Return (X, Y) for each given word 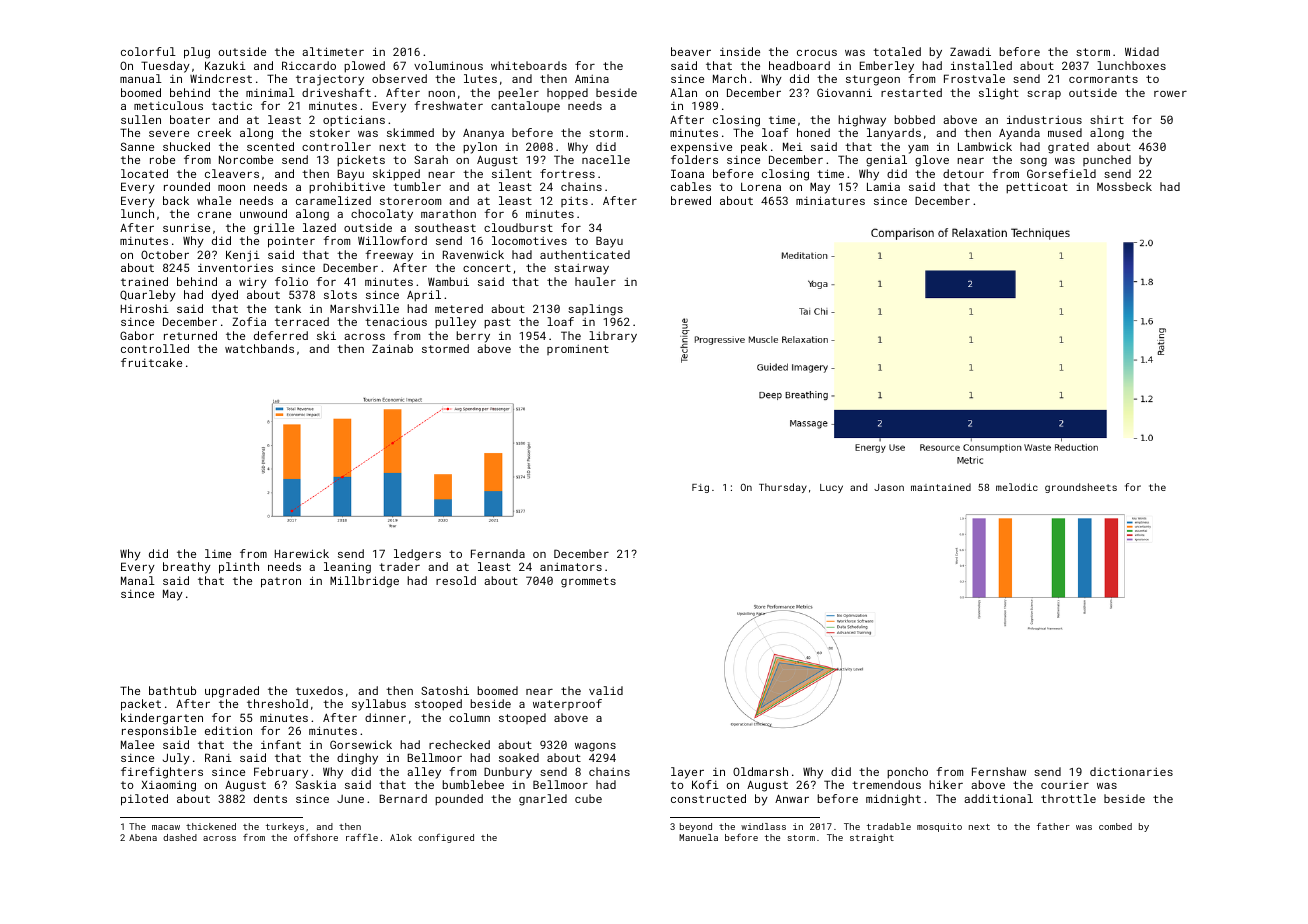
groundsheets (1081, 488)
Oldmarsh (760, 771)
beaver (691, 51)
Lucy (831, 488)
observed (399, 78)
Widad (1142, 51)
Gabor (137, 335)
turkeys (285, 827)
